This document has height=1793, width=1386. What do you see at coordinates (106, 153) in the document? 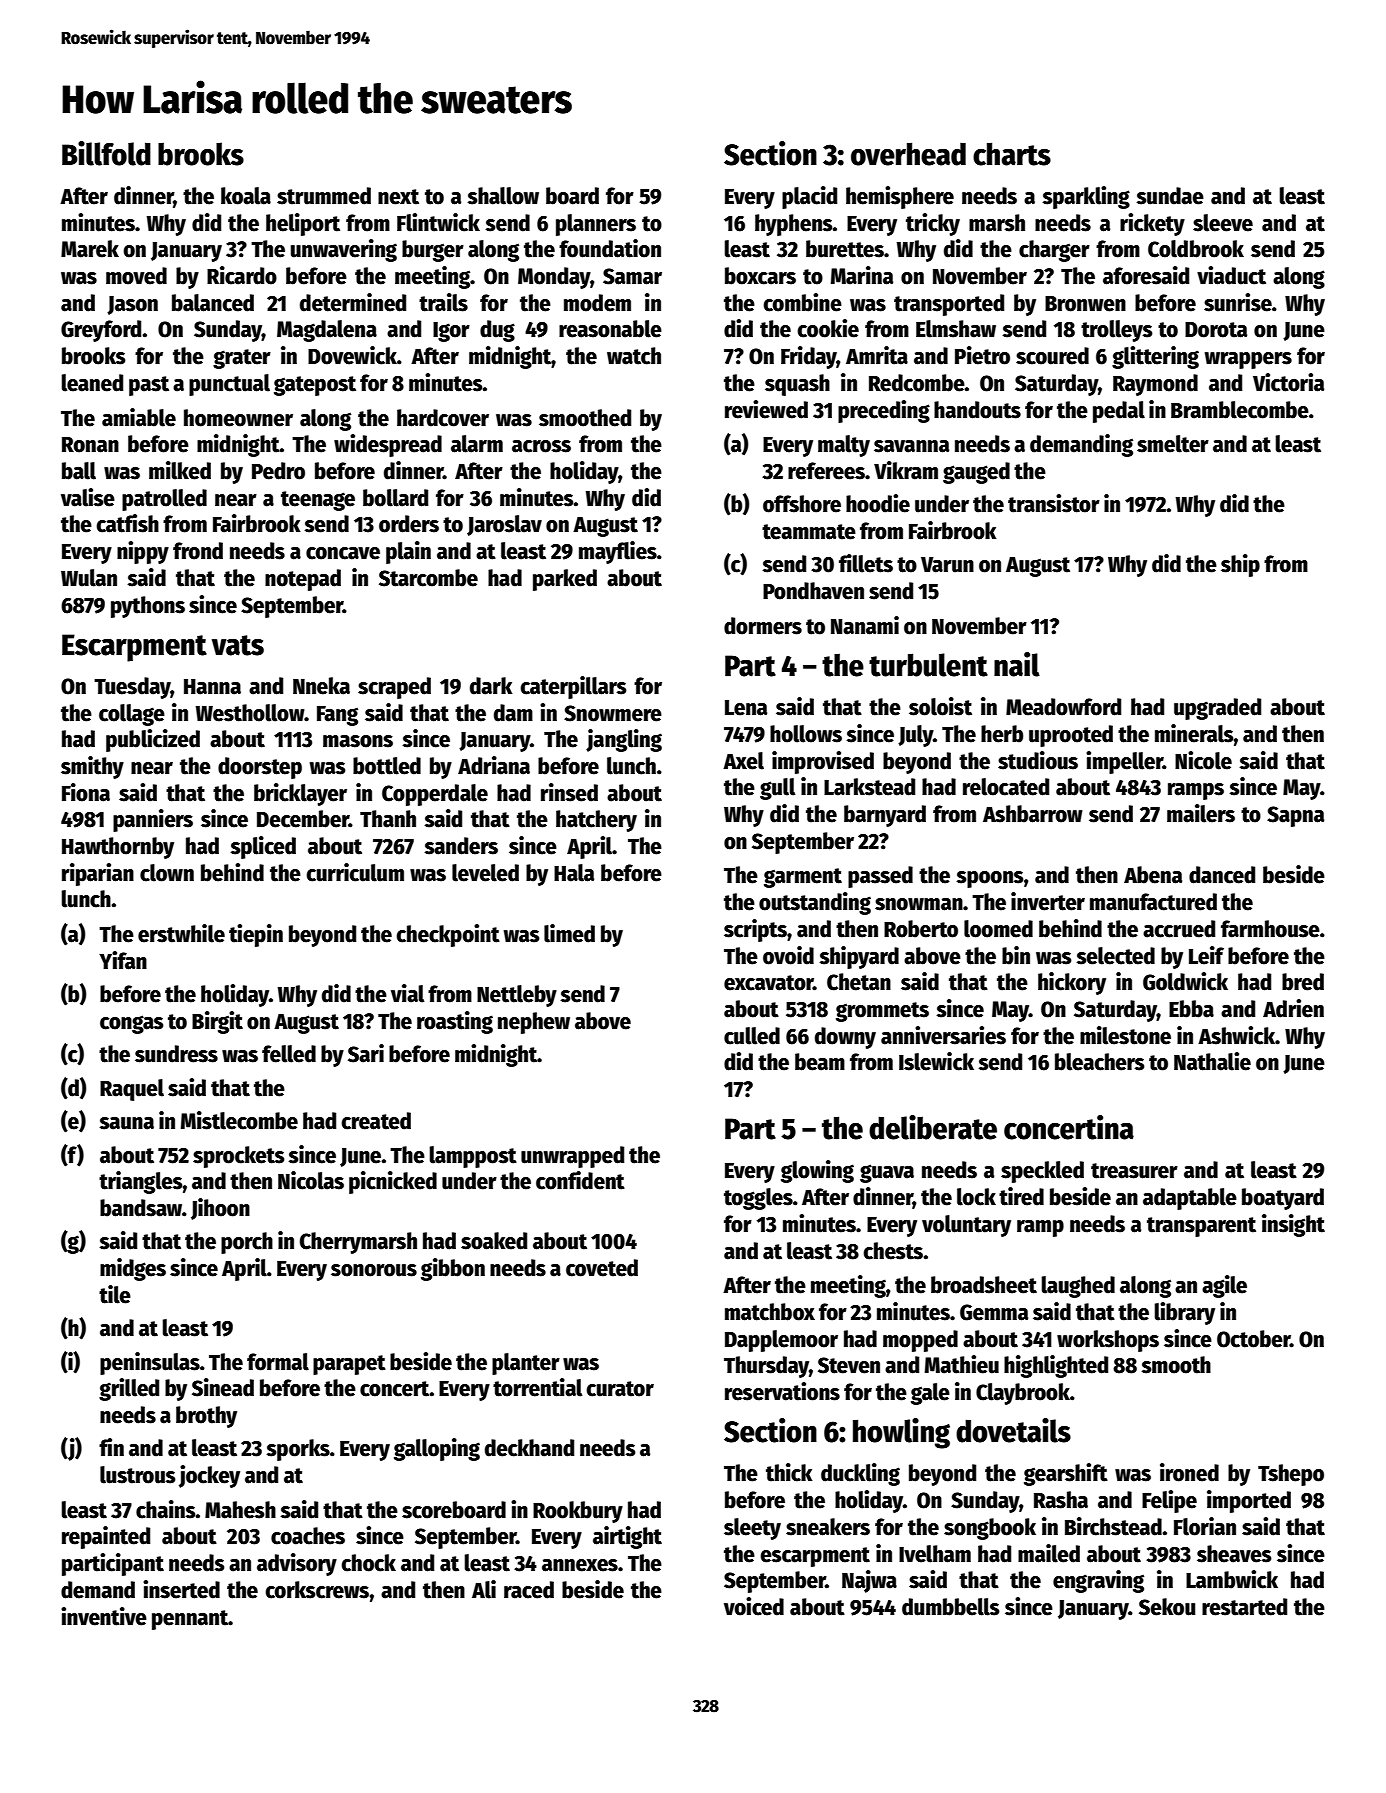
I see `Billfold` at bounding box center [106, 153].
